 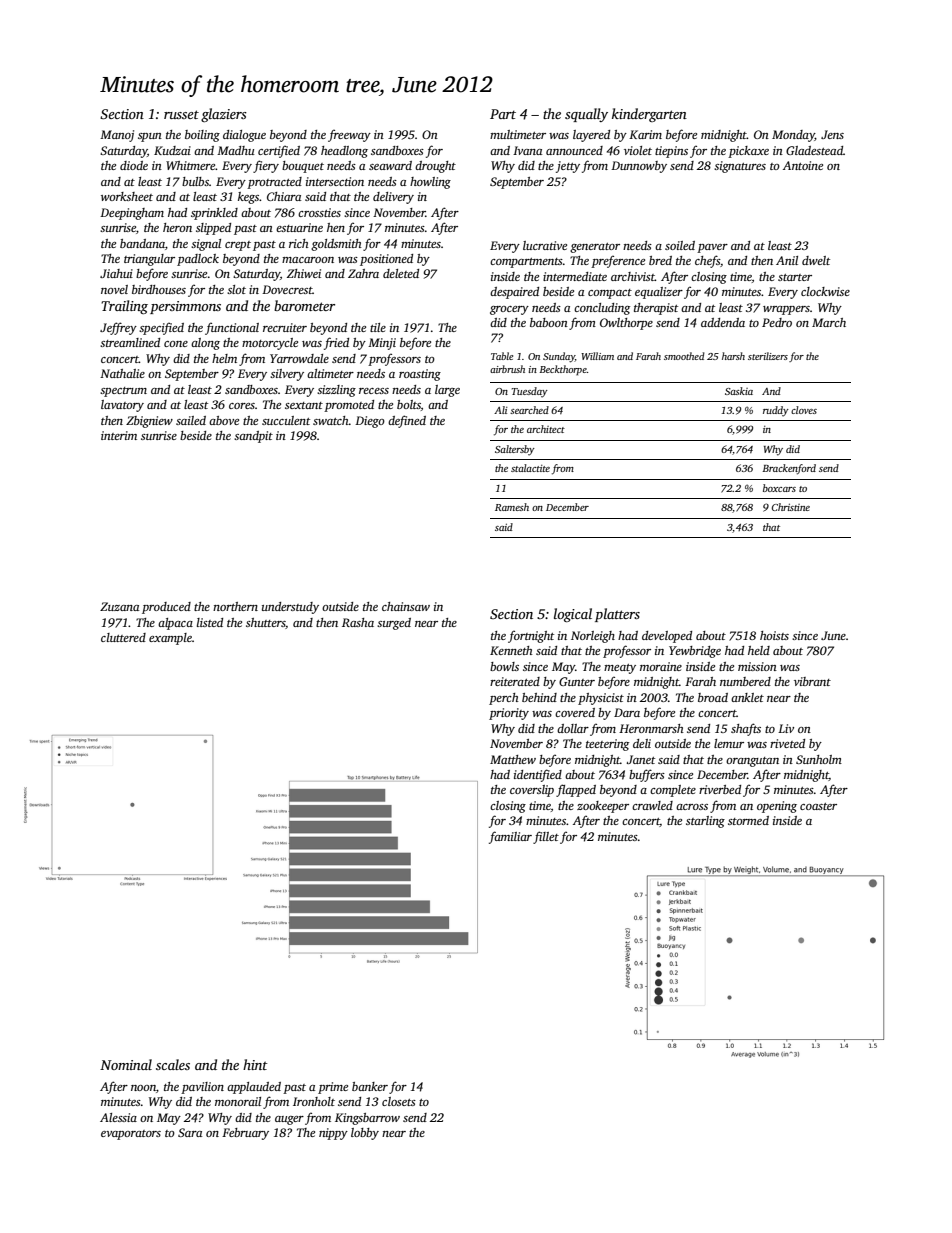 I want to click on stalactite, so click(x=530, y=468).
